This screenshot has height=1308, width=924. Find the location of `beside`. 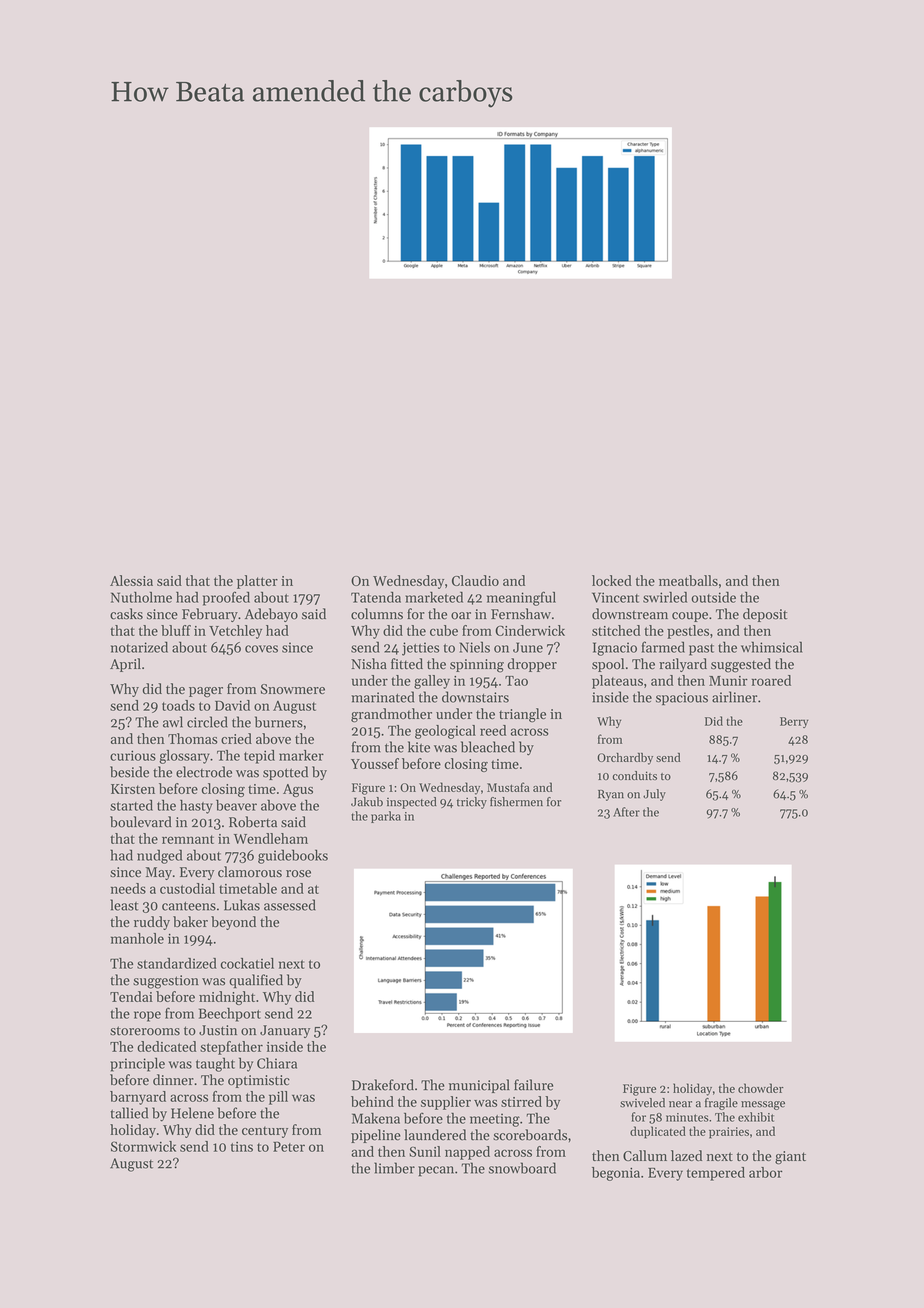

beside is located at coordinates (129, 772).
